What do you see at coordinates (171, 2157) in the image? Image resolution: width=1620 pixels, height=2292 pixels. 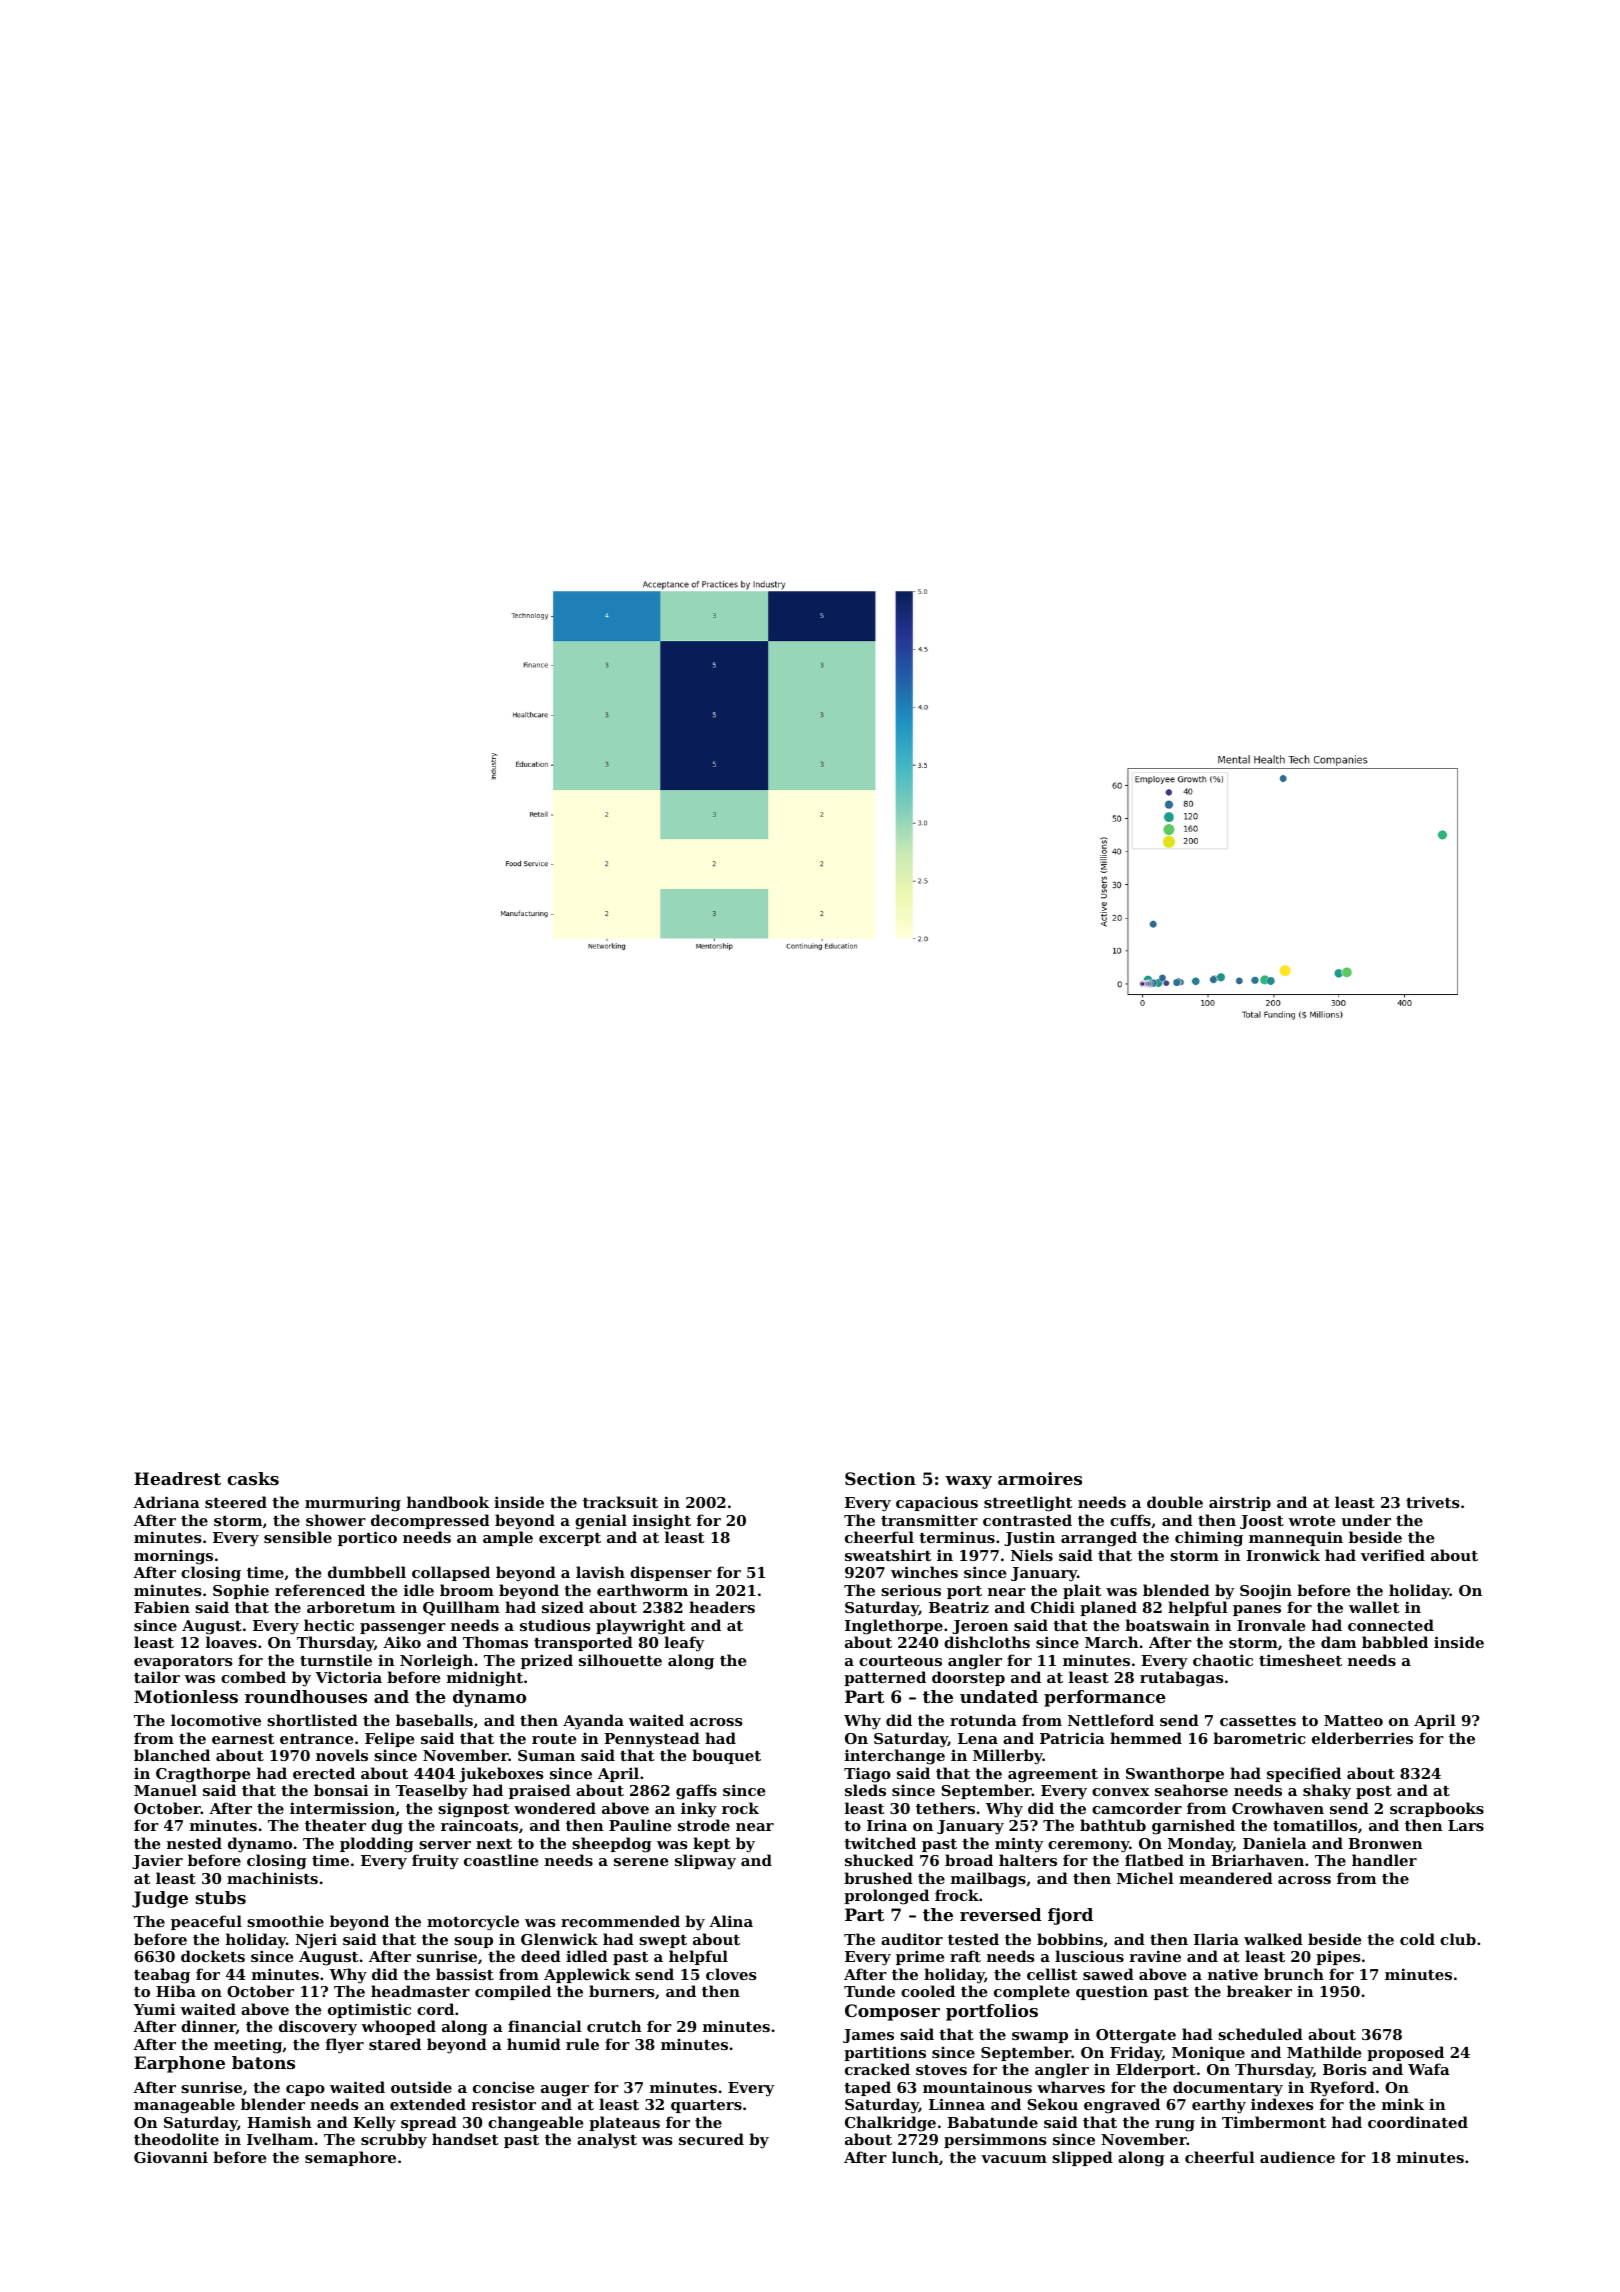 I see `Giovanni` at bounding box center [171, 2157].
